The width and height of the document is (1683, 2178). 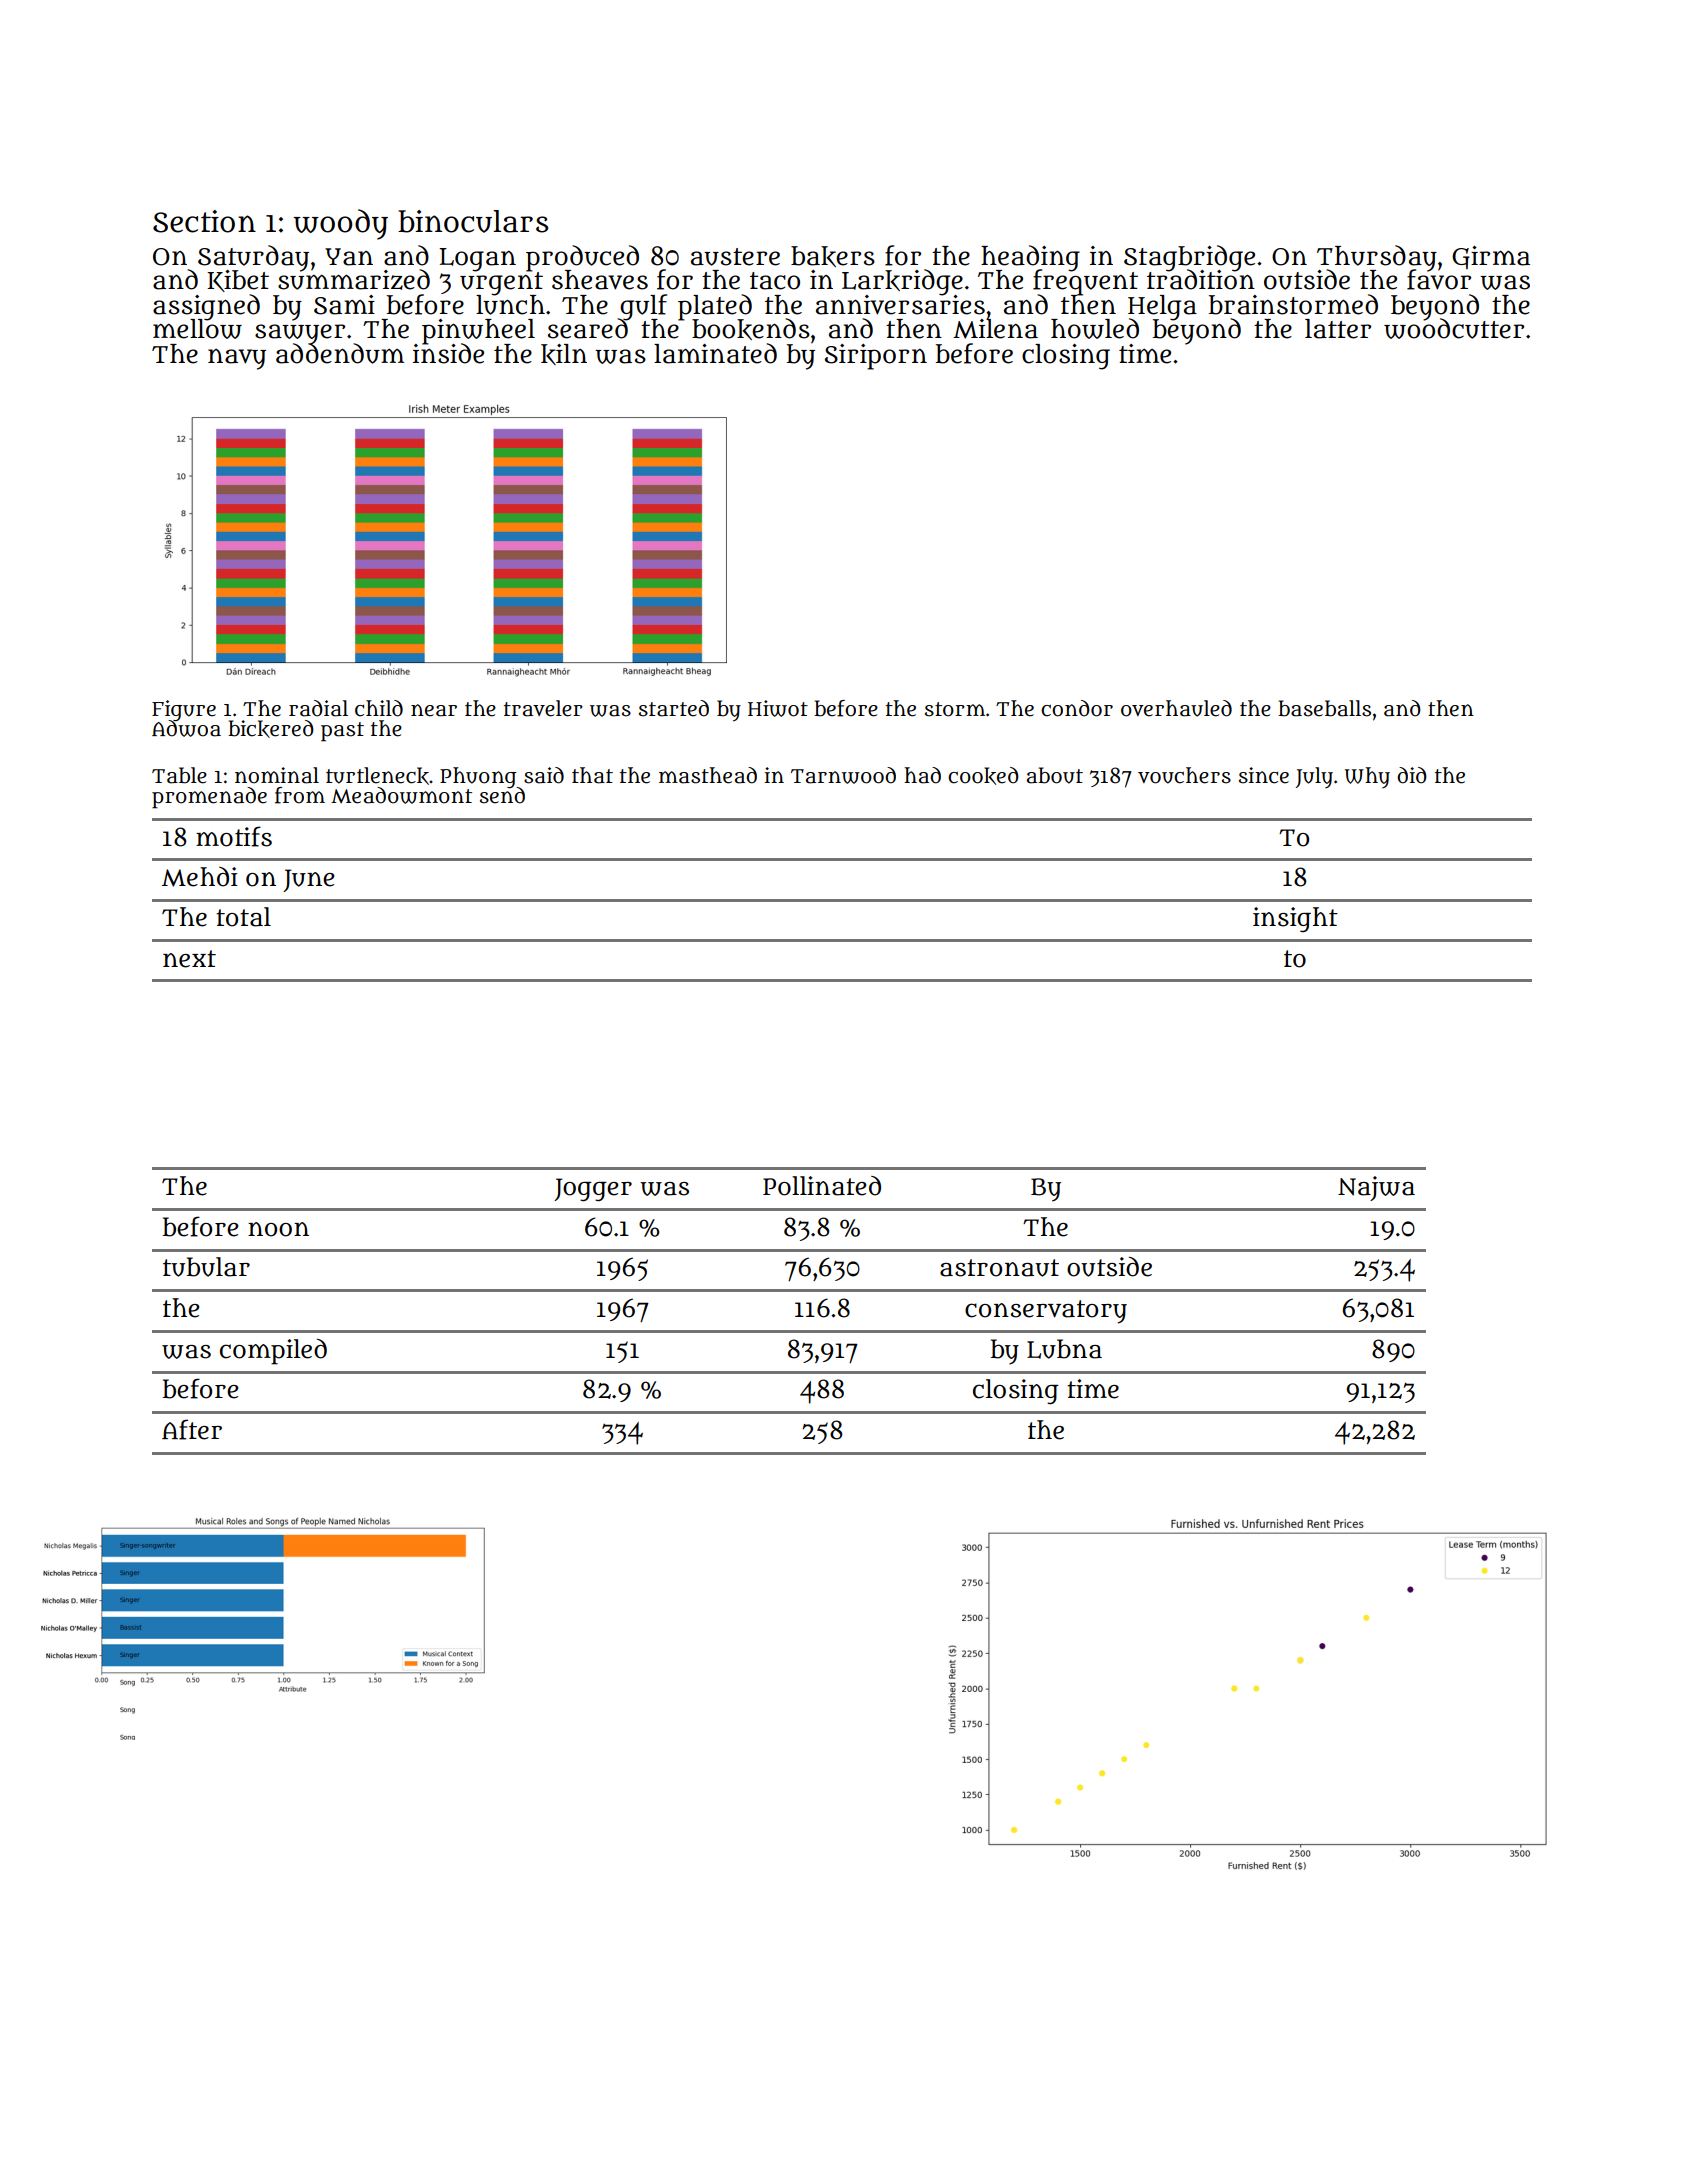 I want to click on summarized, so click(x=354, y=280).
